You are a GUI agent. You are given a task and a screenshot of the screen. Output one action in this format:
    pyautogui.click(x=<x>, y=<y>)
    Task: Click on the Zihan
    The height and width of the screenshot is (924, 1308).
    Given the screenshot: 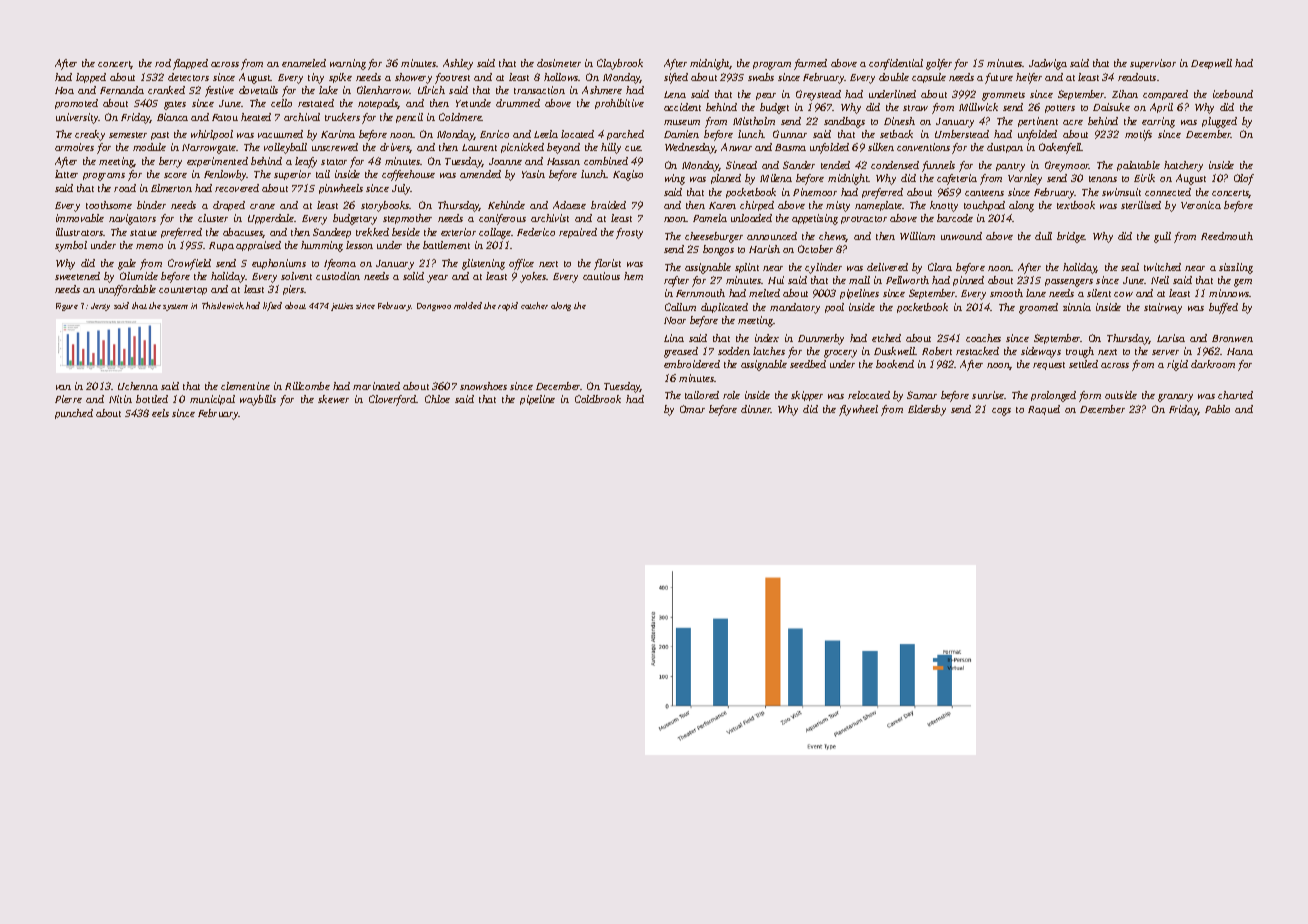 What is the action you would take?
    pyautogui.click(x=1125, y=94)
